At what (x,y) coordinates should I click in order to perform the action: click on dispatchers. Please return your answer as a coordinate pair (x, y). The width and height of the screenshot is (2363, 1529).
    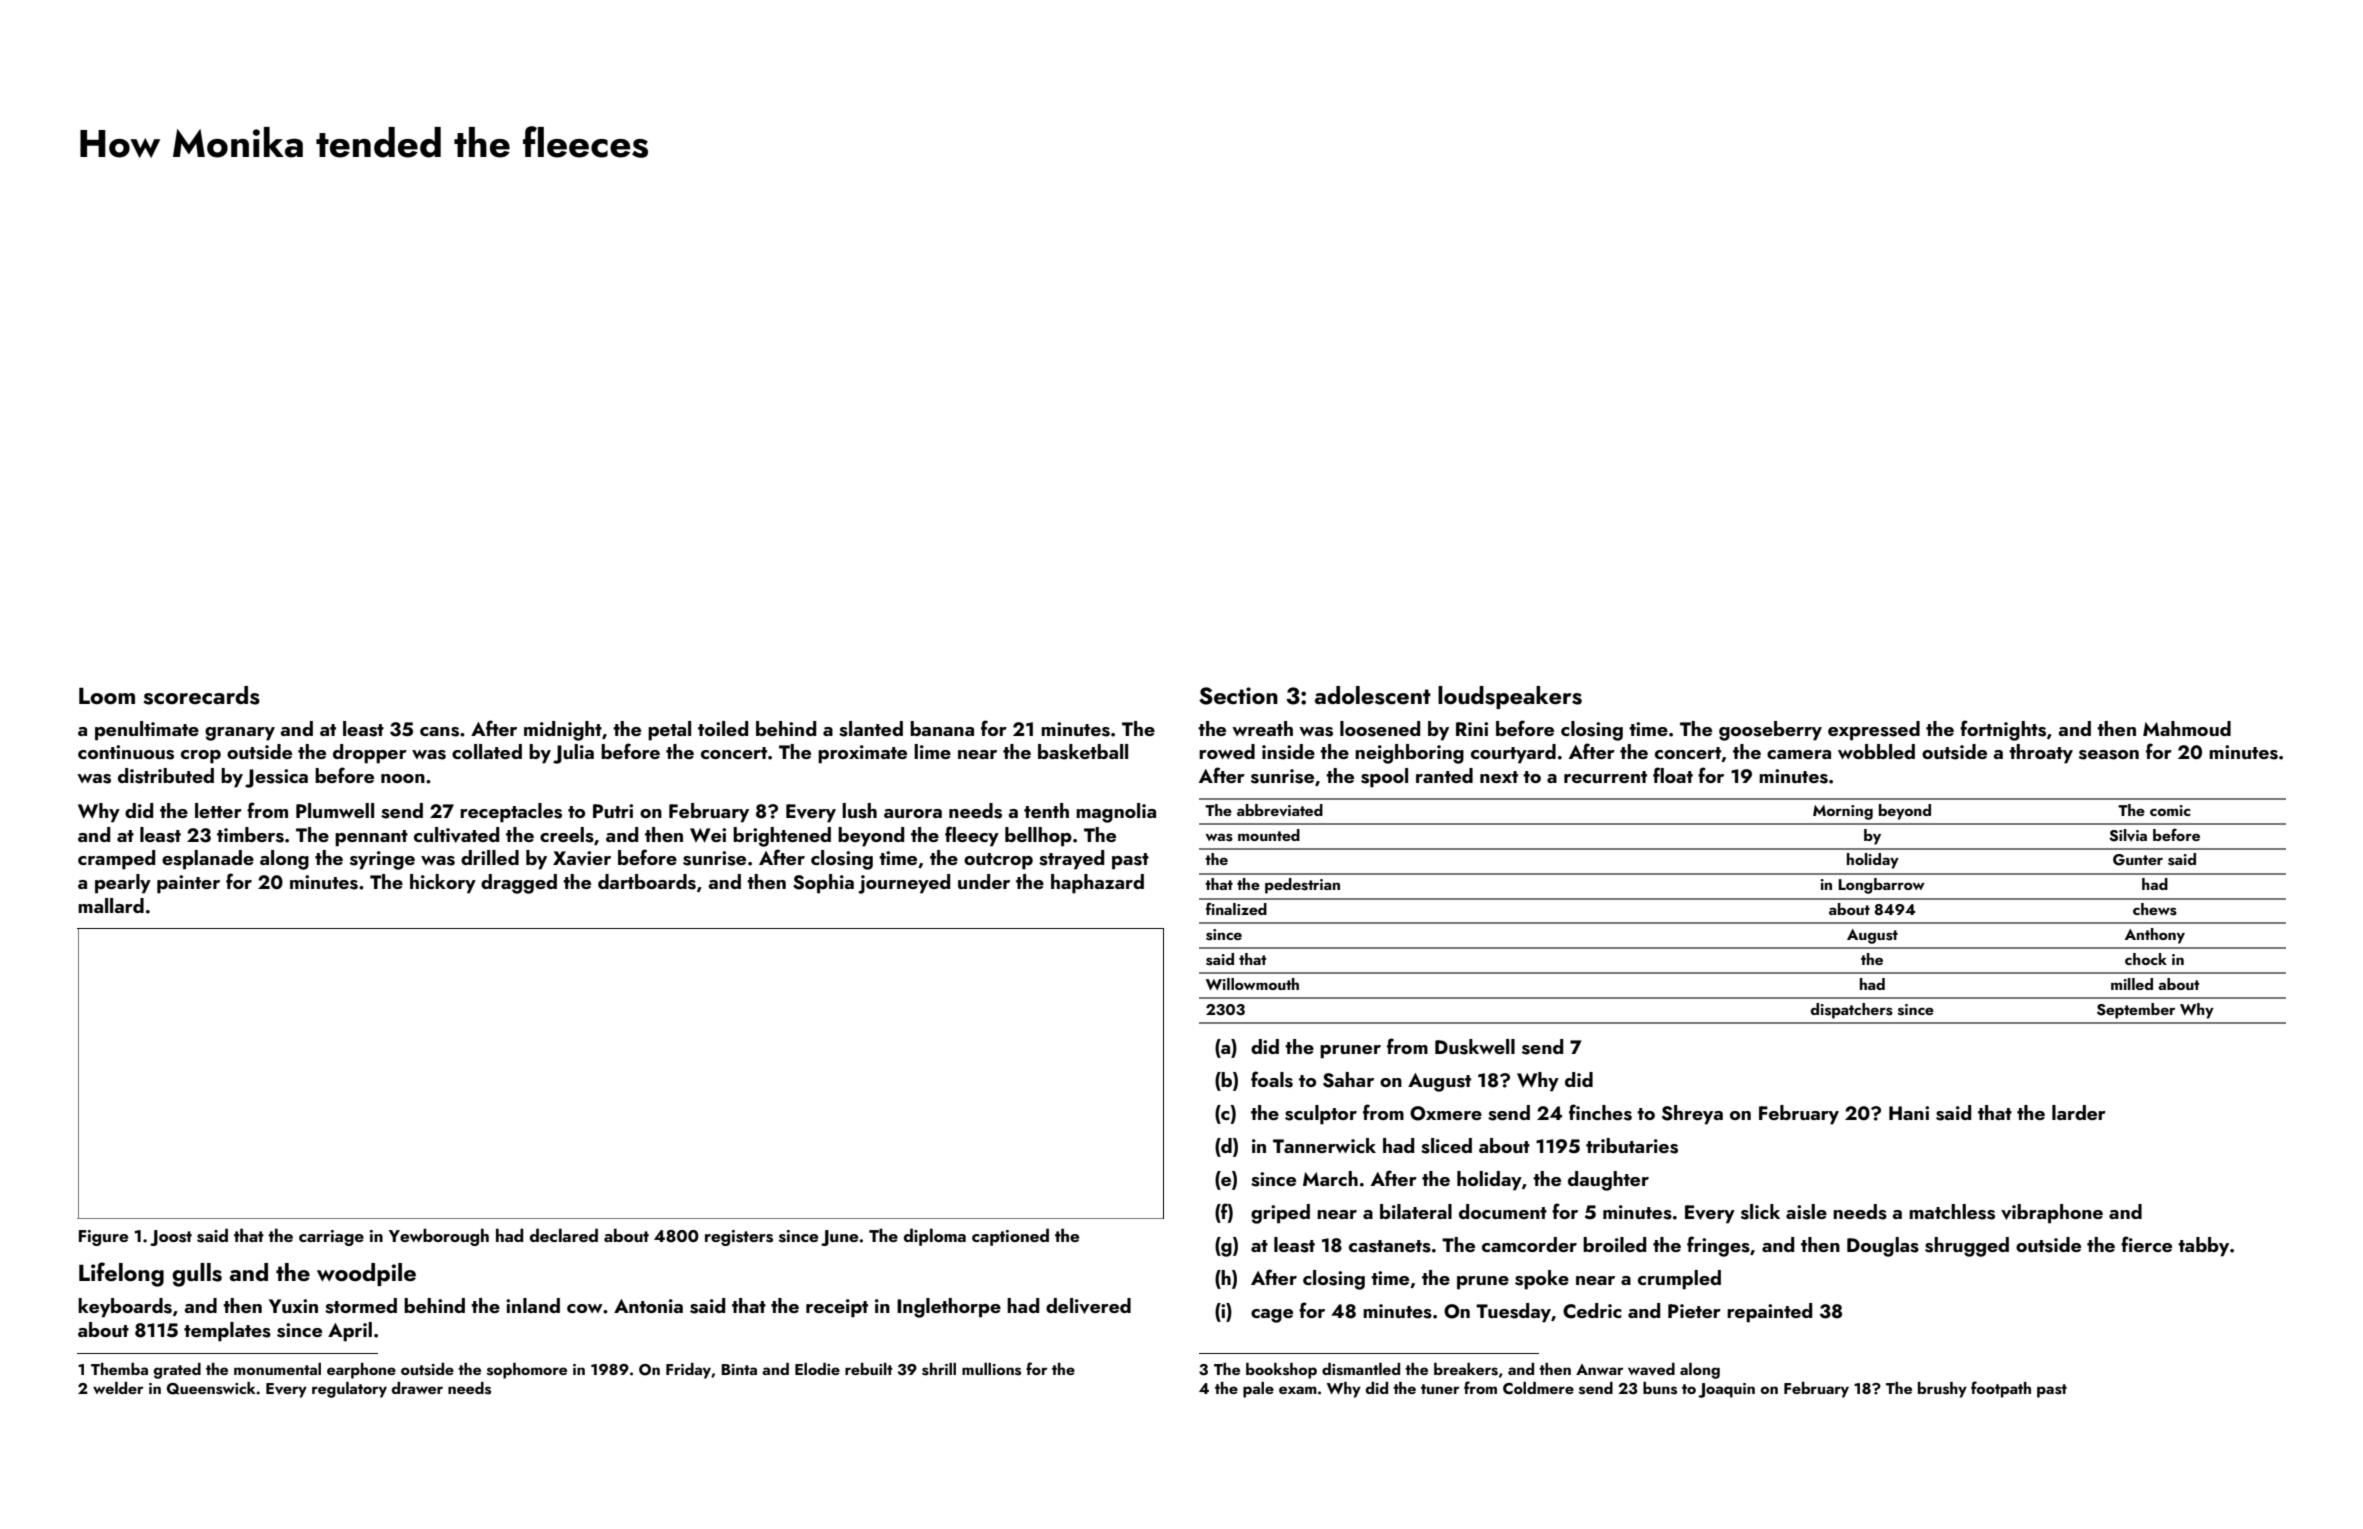
    Looking at the image, I should click on (1851, 1011).
